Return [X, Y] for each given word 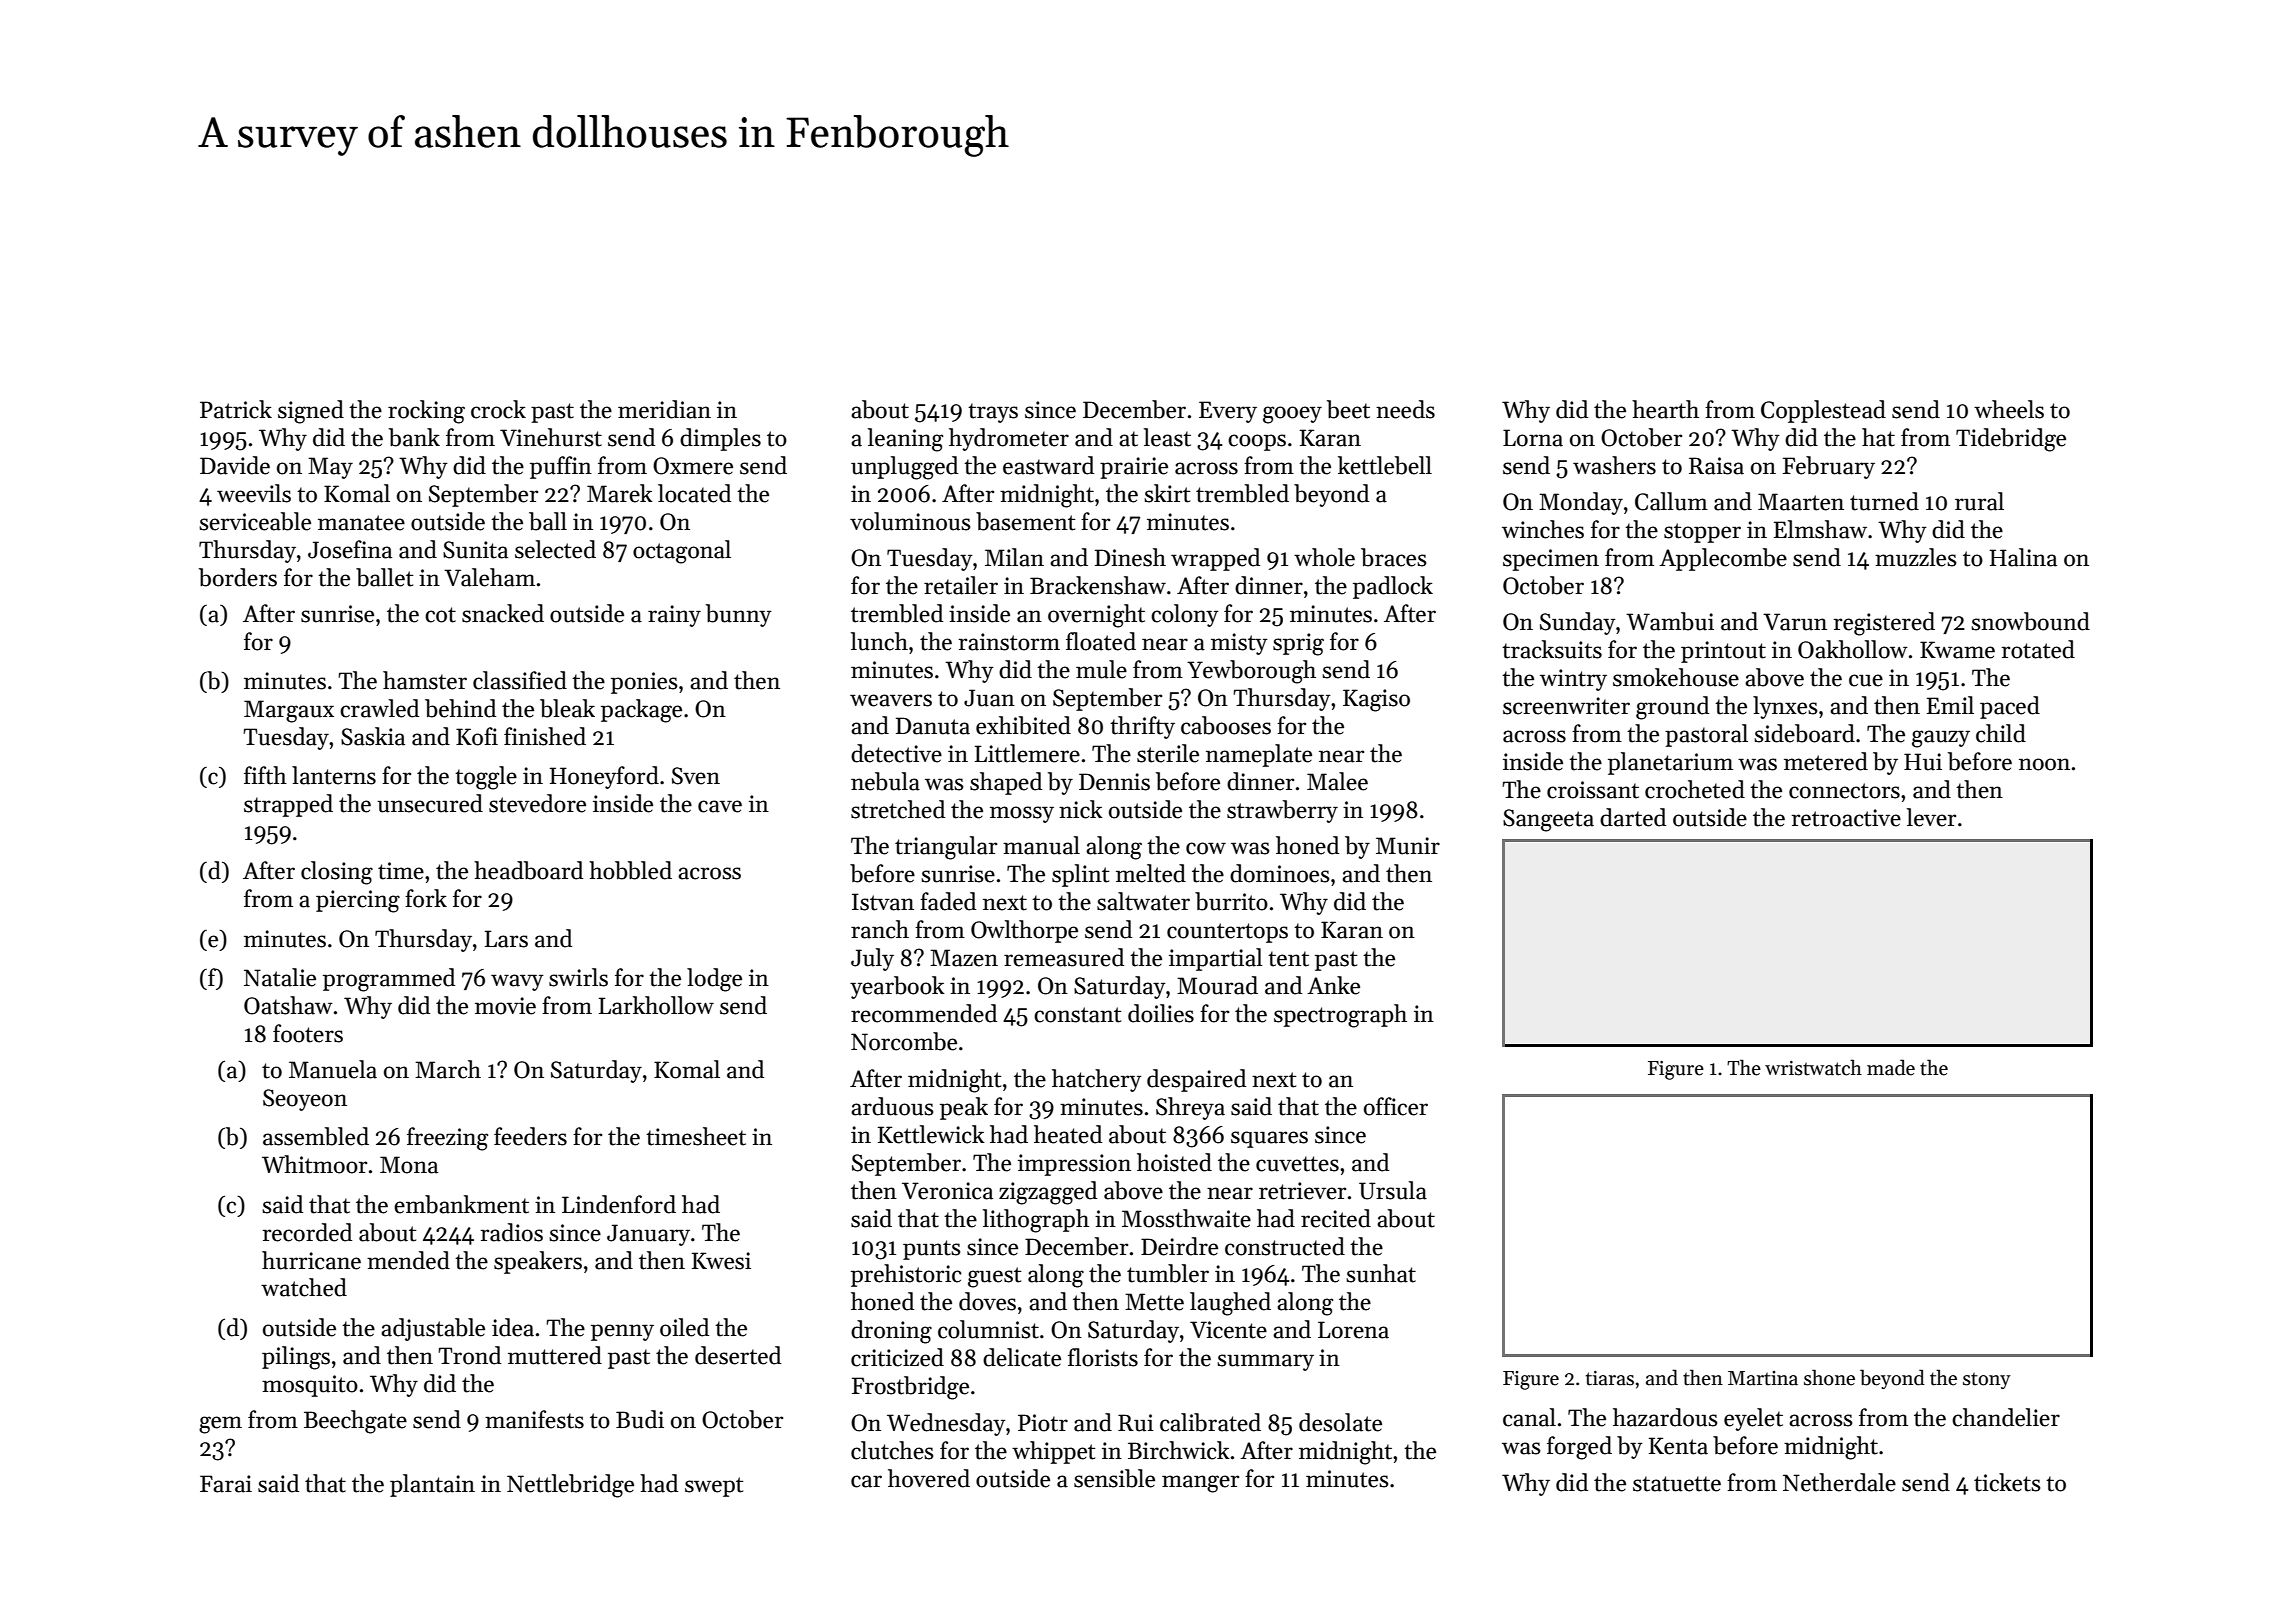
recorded [307, 1232]
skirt [1167, 493]
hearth [1665, 409]
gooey [1292, 415]
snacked [503, 613]
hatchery [1097, 1080]
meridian [664, 409]
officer [1396, 1106]
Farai [226, 1484]
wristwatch [1813, 1067]
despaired [1196, 1080]
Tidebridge [2011, 440]
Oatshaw [288, 1005]
